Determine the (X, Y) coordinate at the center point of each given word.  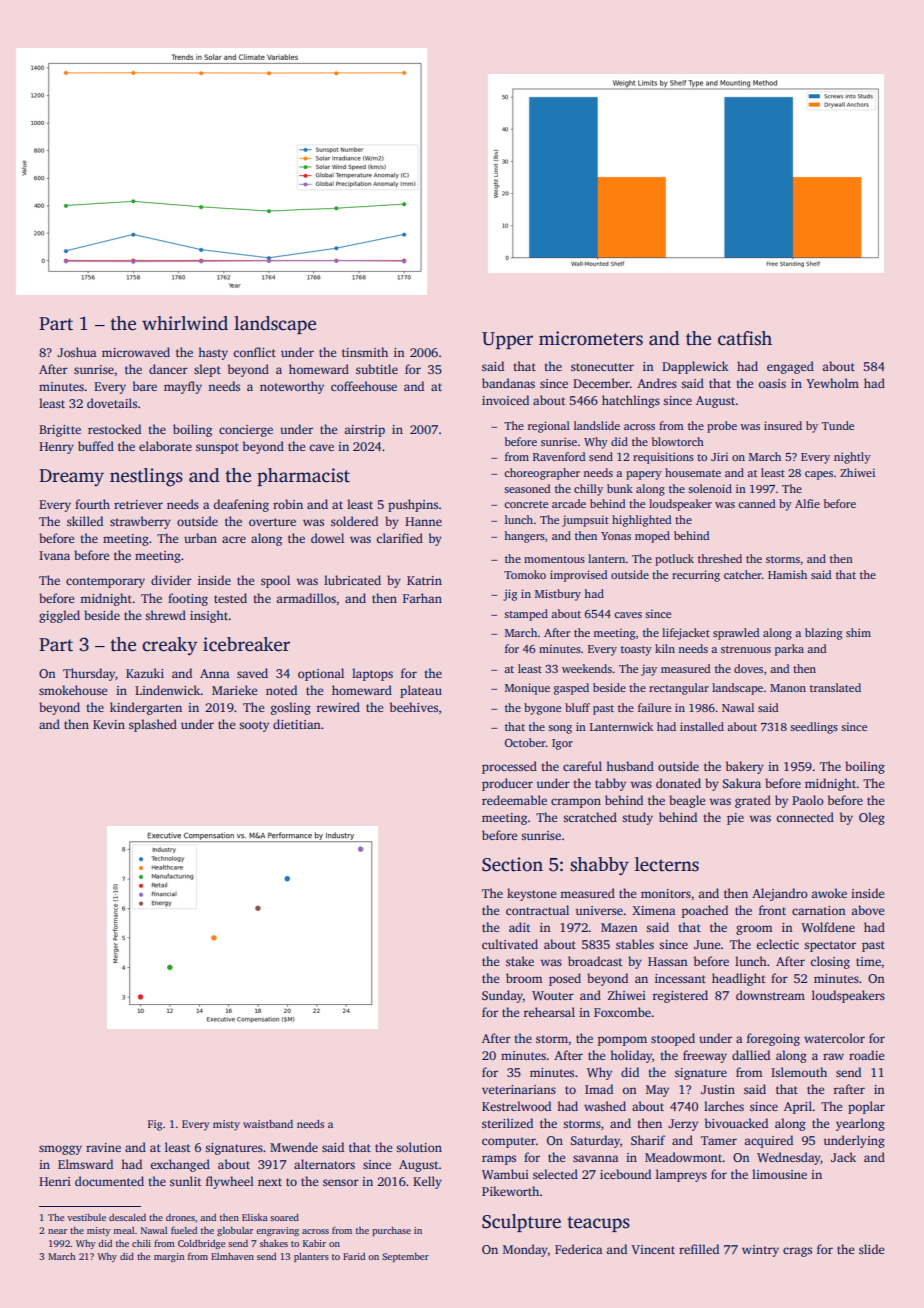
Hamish (787, 574)
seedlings (814, 728)
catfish (745, 338)
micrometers (591, 338)
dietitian (297, 724)
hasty (213, 353)
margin (169, 1257)
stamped (526, 615)
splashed (153, 725)
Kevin (109, 724)
